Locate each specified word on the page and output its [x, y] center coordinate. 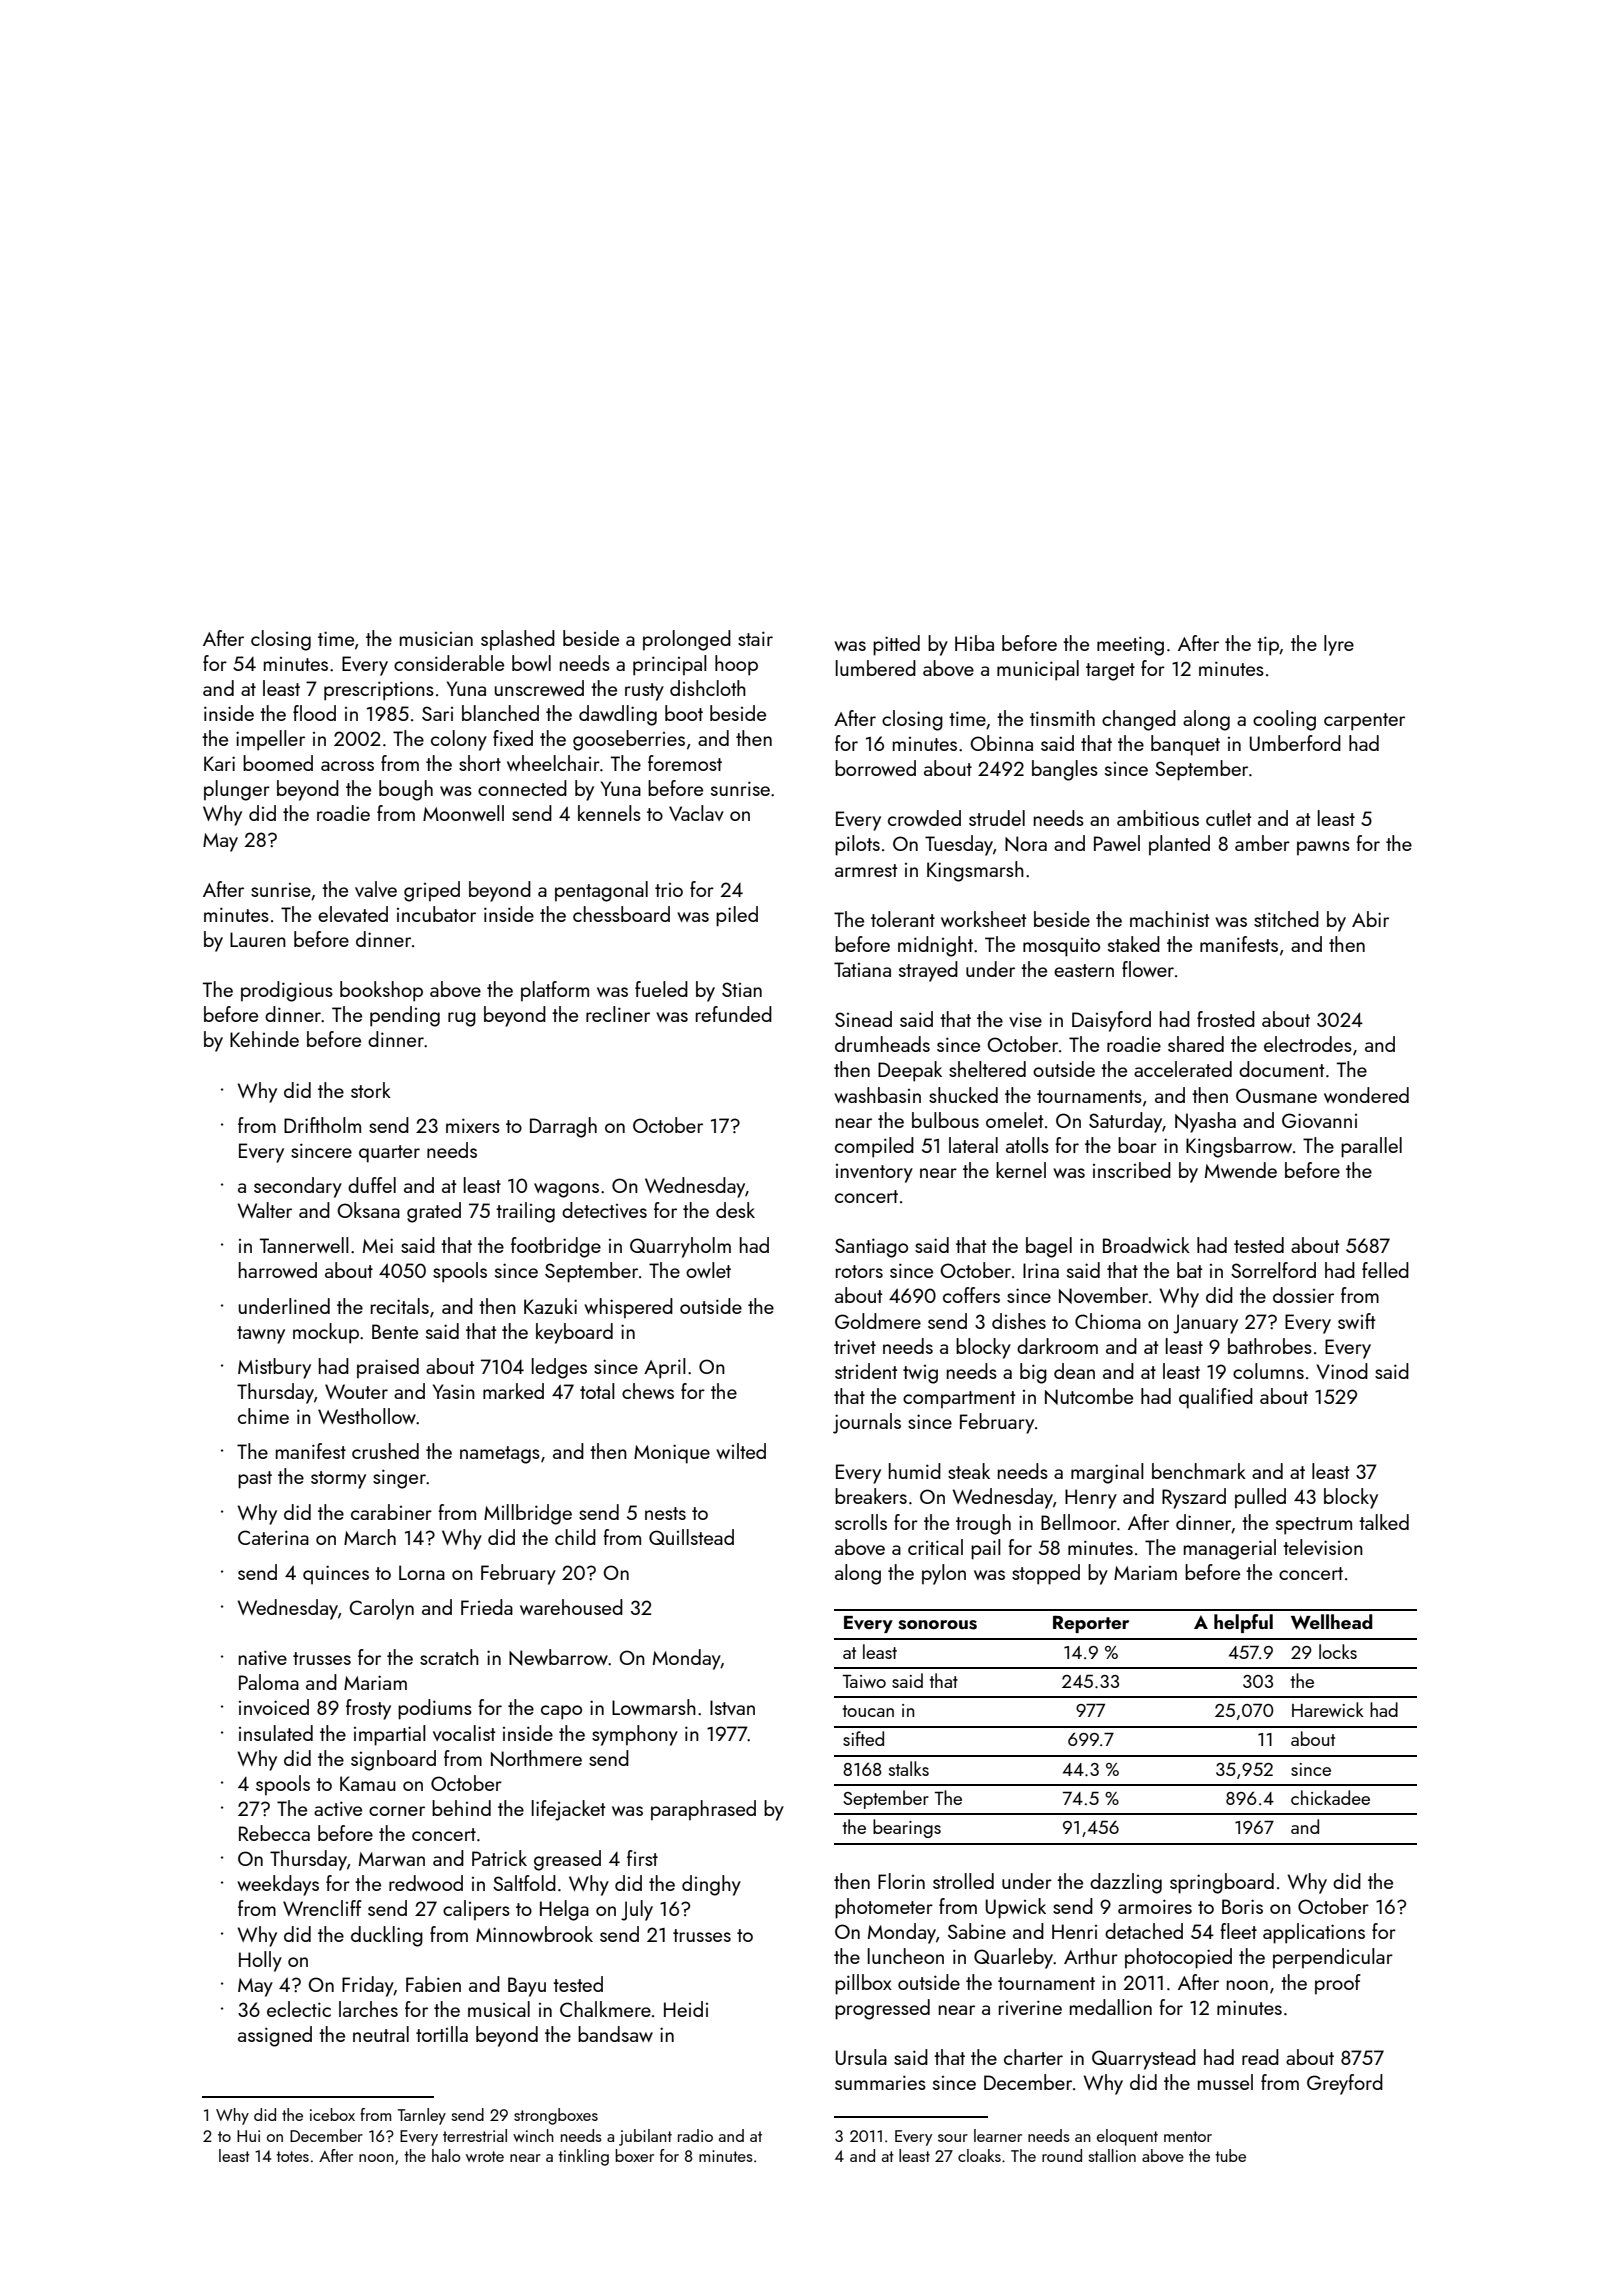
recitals [400, 1306]
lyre [1339, 645]
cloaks [979, 2155]
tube [1230, 2155]
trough [983, 1524]
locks [1338, 1651]
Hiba [974, 643]
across [347, 766]
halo [446, 2155]
